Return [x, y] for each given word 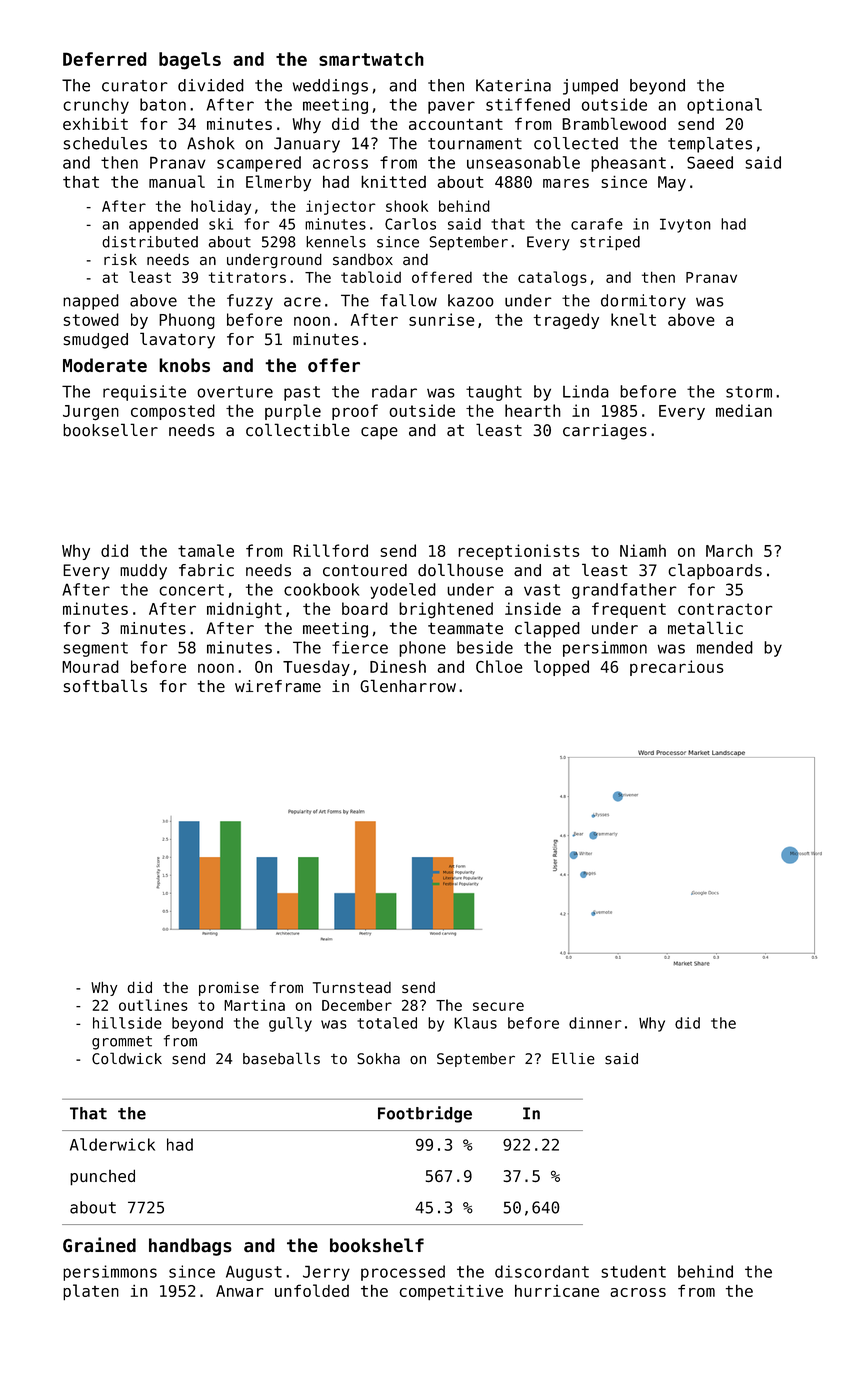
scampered [259, 164]
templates [710, 145]
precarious [677, 668]
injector [341, 207]
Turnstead [352, 988]
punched [102, 1177]
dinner [595, 1023]
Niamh [643, 550]
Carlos [410, 224]
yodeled [403, 591]
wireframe [278, 686]
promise [229, 989]
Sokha [378, 1059]
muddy [143, 572]
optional [724, 106]
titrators [247, 277]
